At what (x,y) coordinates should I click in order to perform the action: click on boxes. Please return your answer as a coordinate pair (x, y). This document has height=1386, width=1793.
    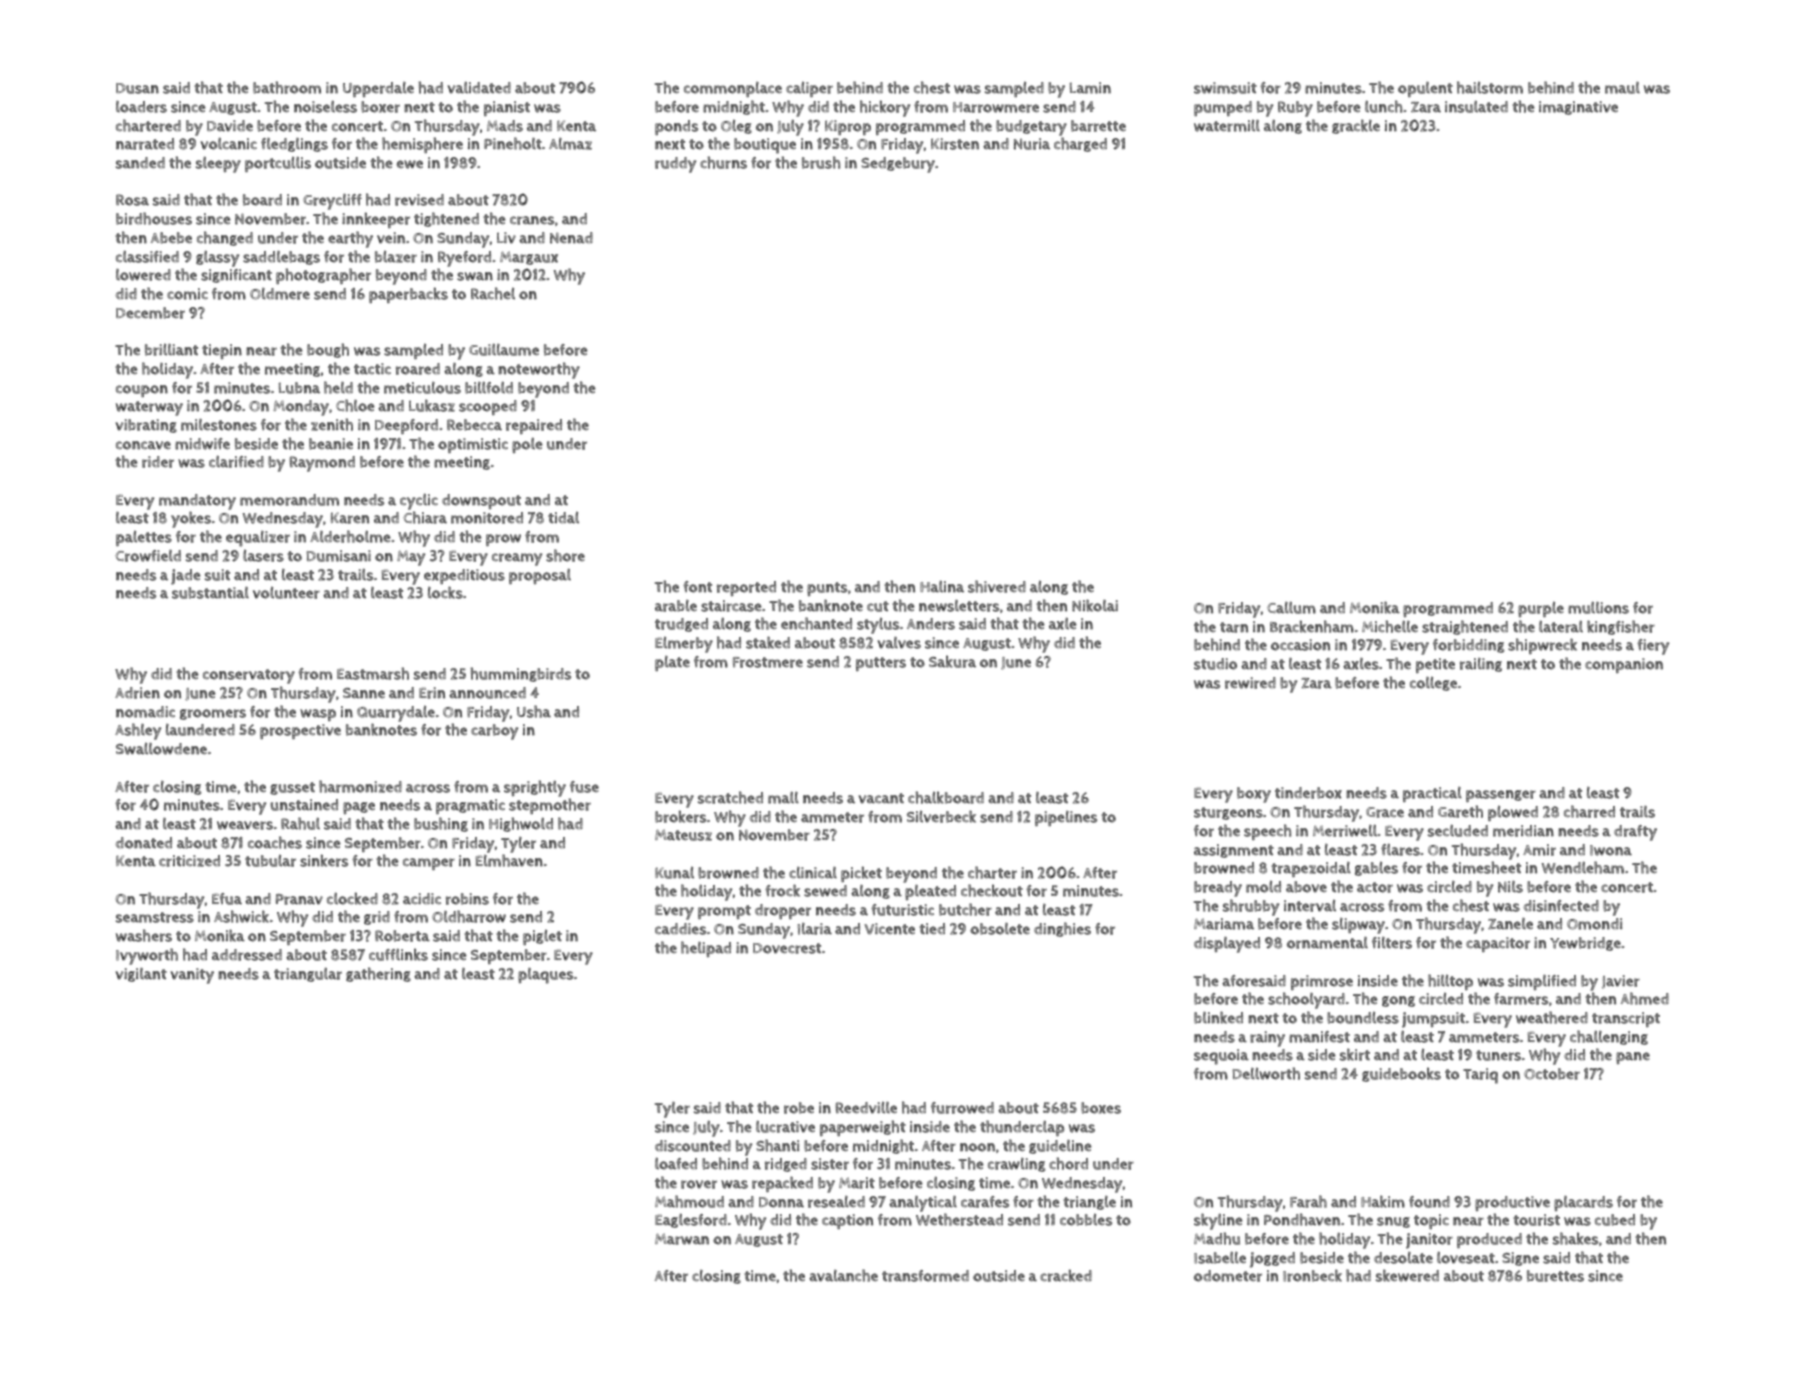
    Looking at the image, I should click on (1101, 1108).
